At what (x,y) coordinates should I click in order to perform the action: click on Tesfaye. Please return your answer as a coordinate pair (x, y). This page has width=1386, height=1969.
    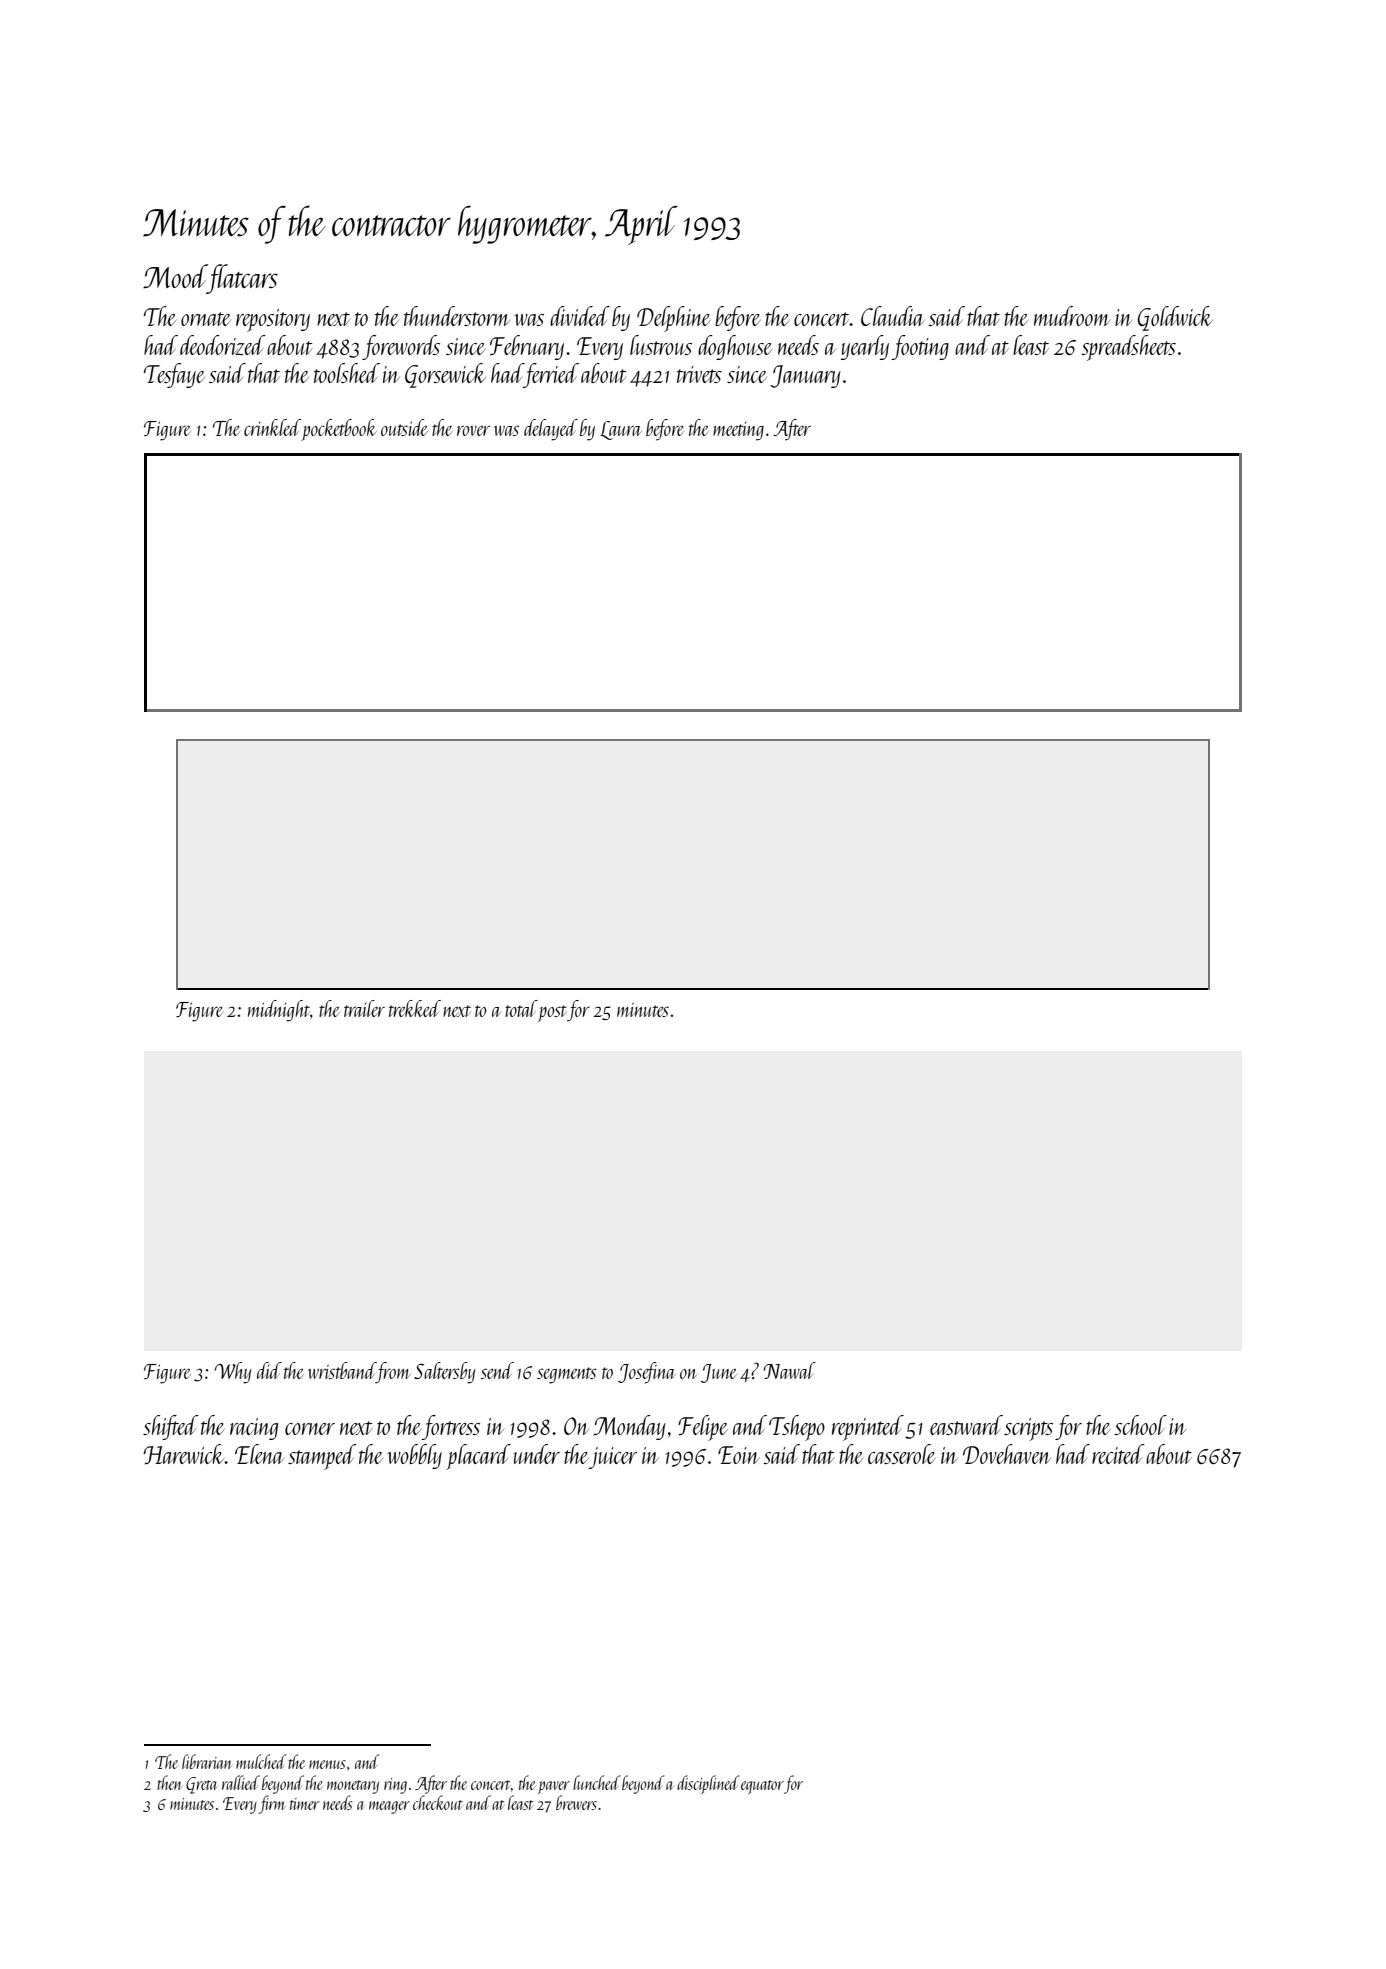
    Looking at the image, I should click on (174, 375).
